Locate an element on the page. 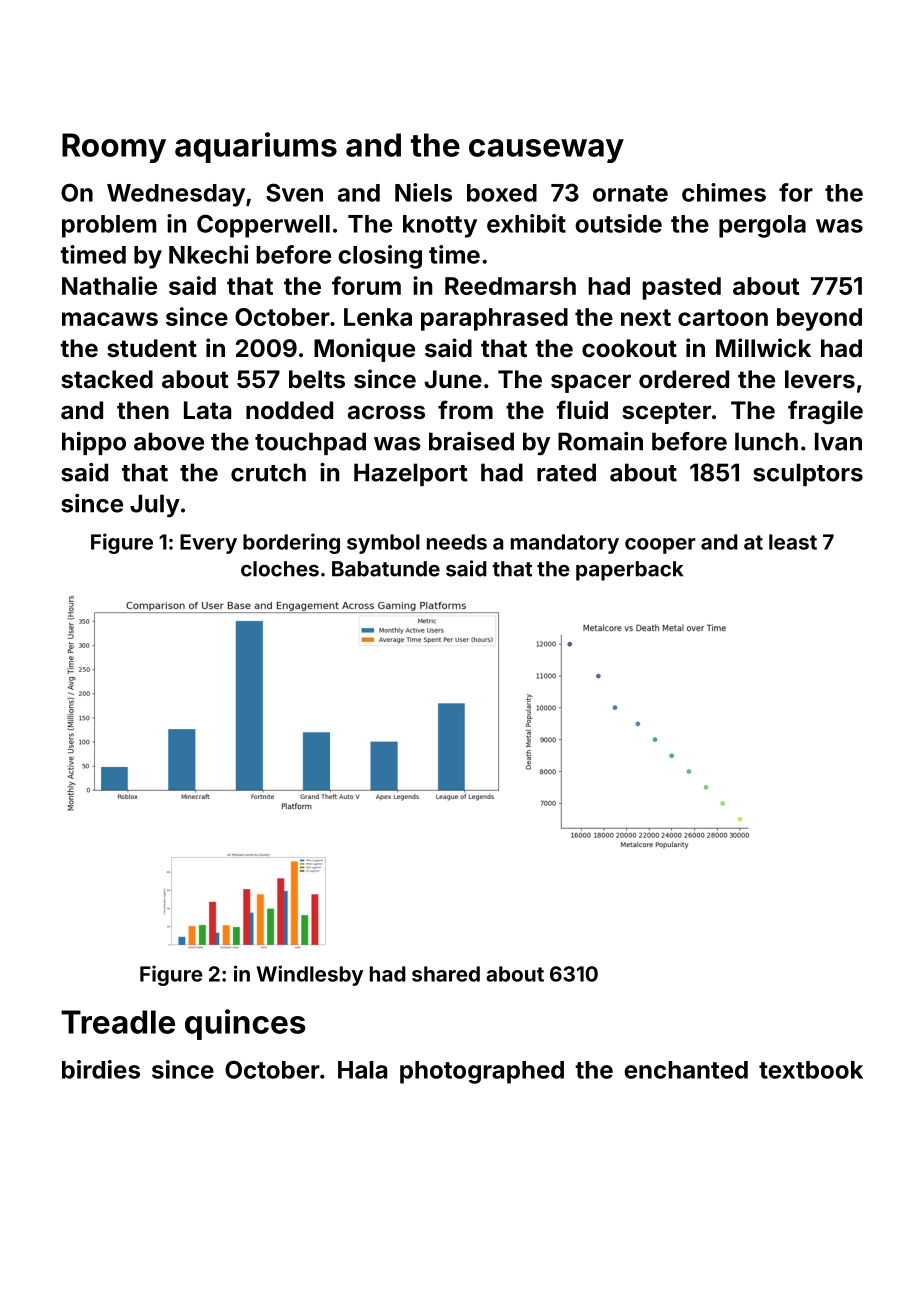 The image size is (924, 1314). hippo is located at coordinates (94, 443).
